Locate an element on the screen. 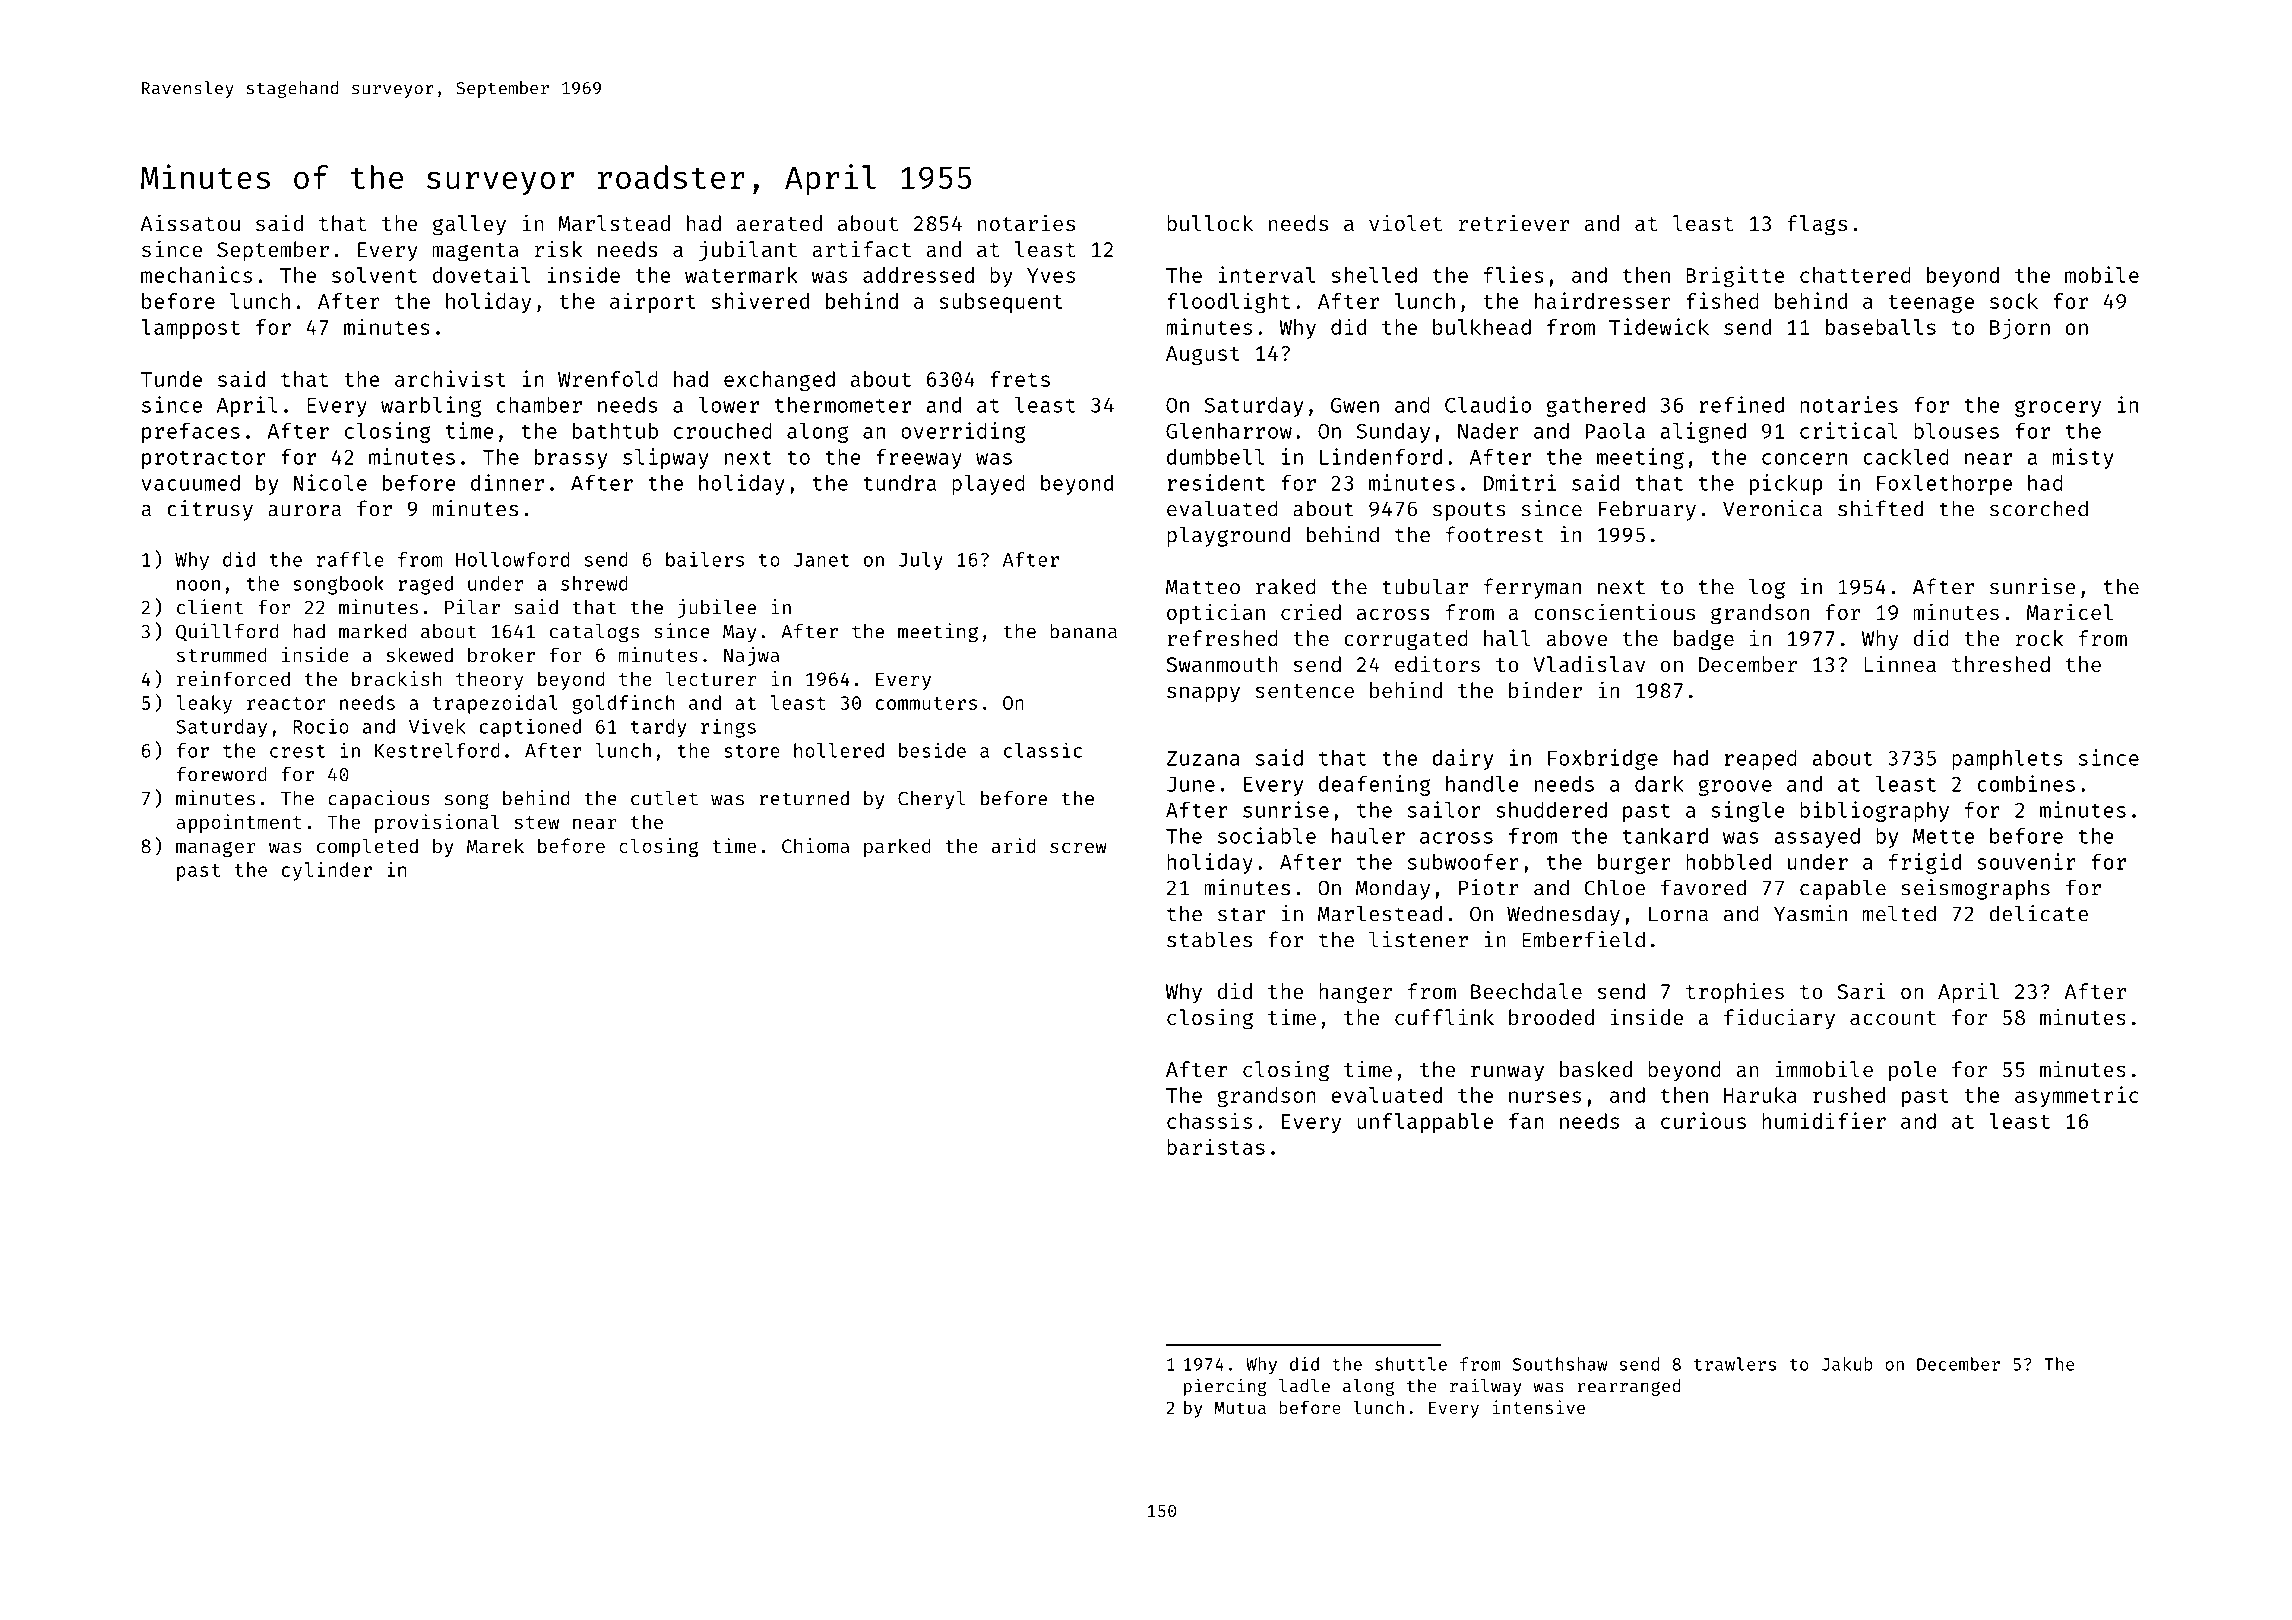 Image resolution: width=2292 pixels, height=1620 pixels. addressed is located at coordinates (918, 275).
